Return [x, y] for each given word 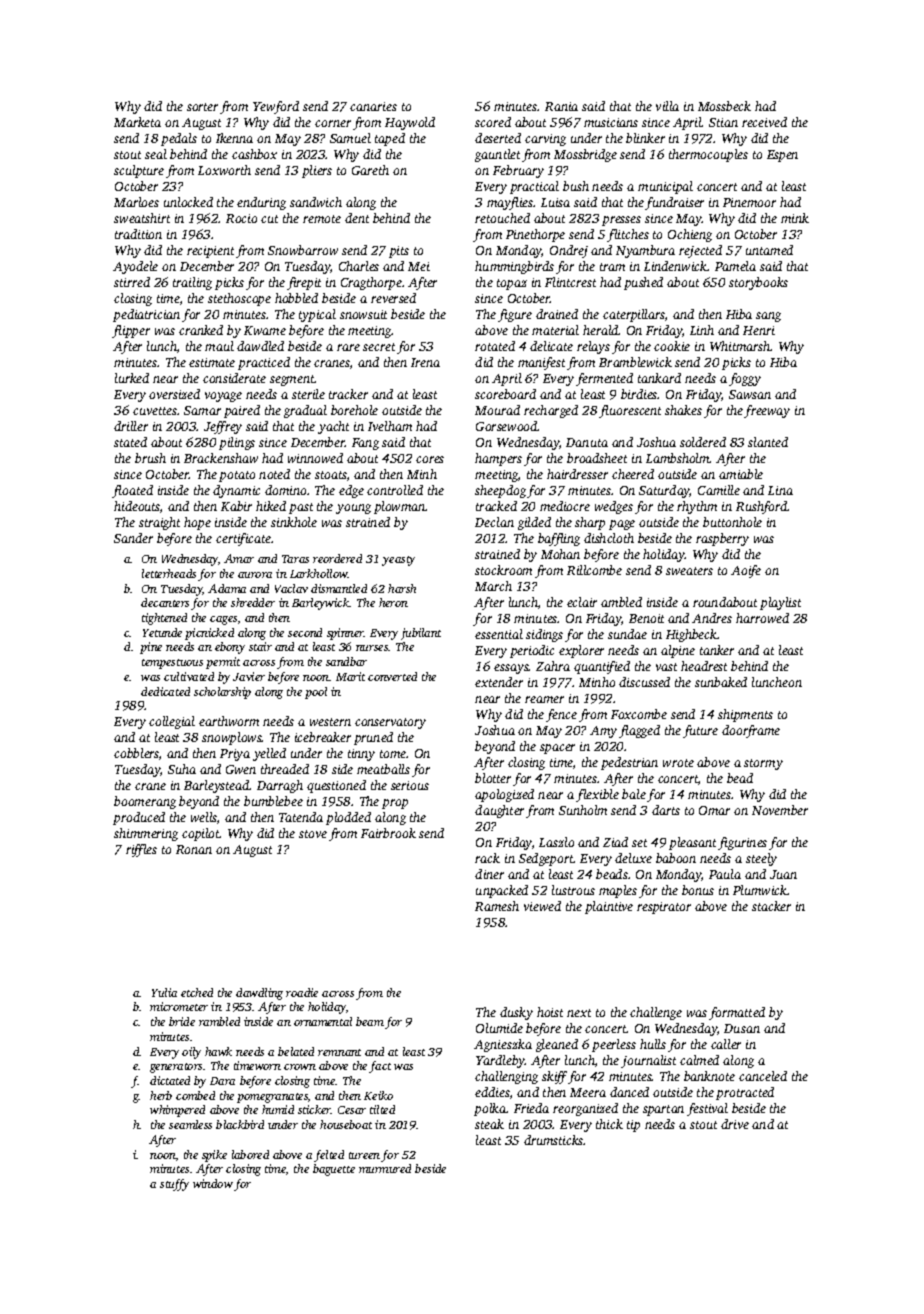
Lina [780, 490]
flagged [639, 731]
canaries [373, 106]
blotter [493, 778]
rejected [700, 251]
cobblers [136, 753]
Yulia [164, 992]
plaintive [609, 907]
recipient [210, 252]
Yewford [276, 107]
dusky [516, 1013]
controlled [395, 490]
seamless [190, 1124]
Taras [295, 559]
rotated [495, 346]
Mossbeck [724, 106]
